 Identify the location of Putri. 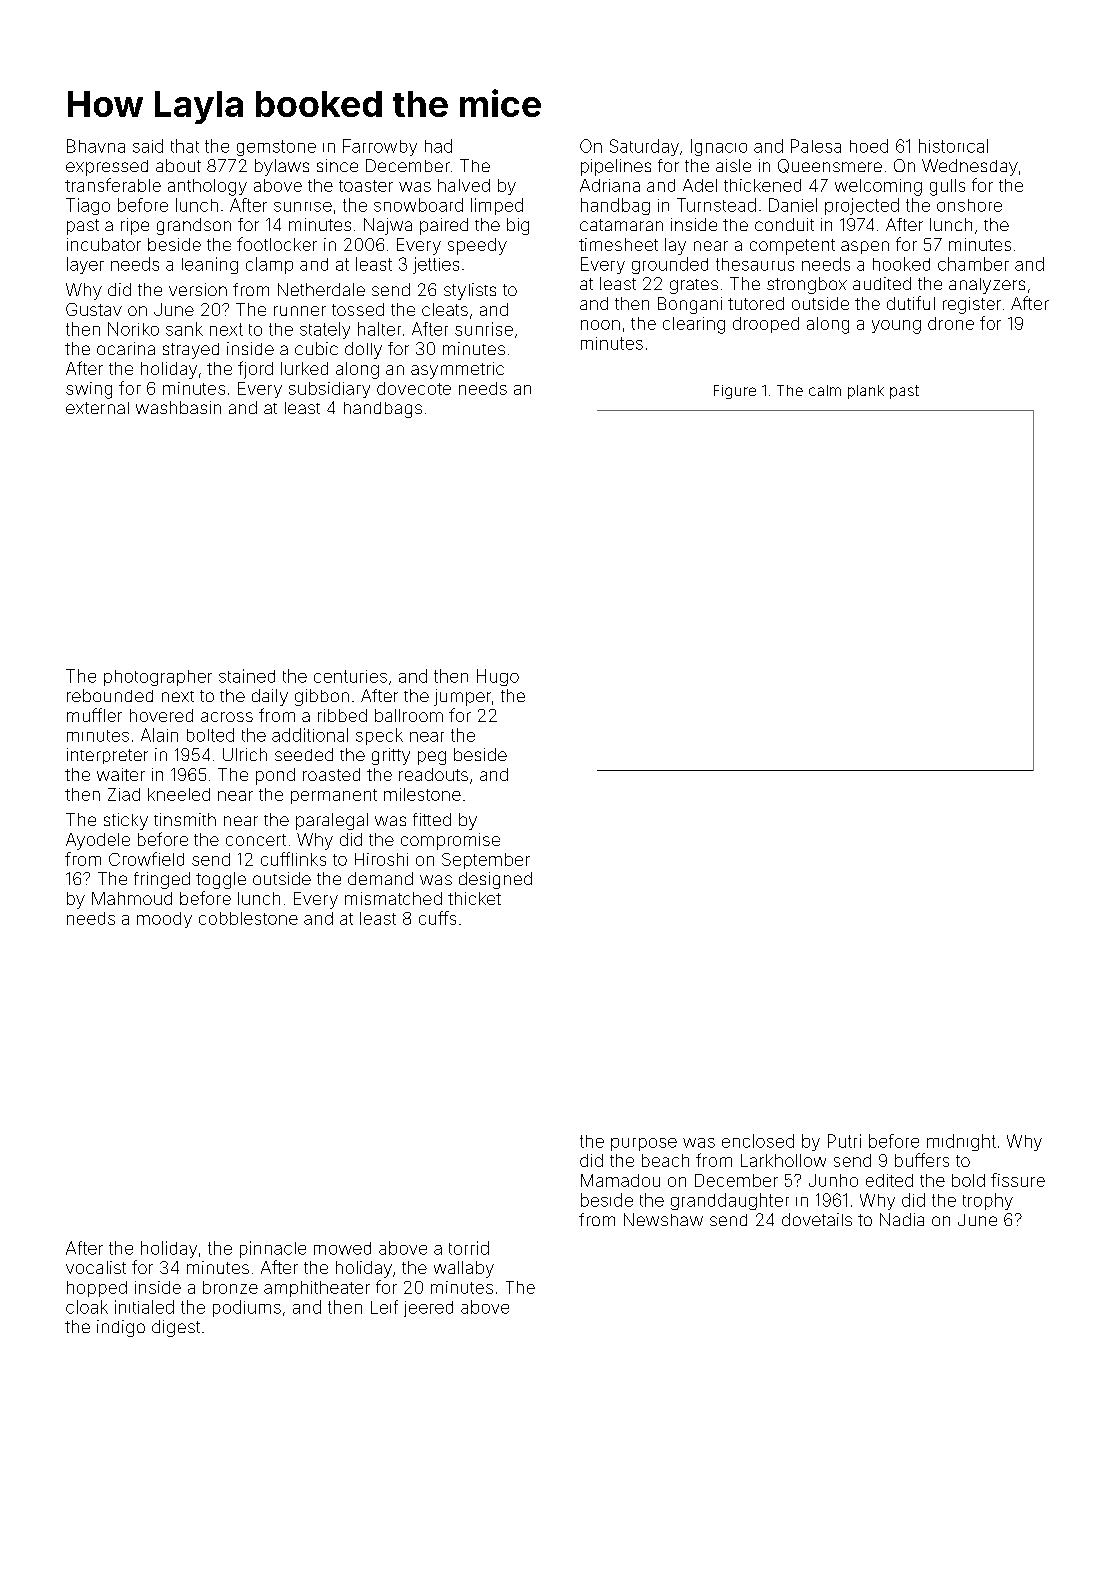
(844, 1141).
